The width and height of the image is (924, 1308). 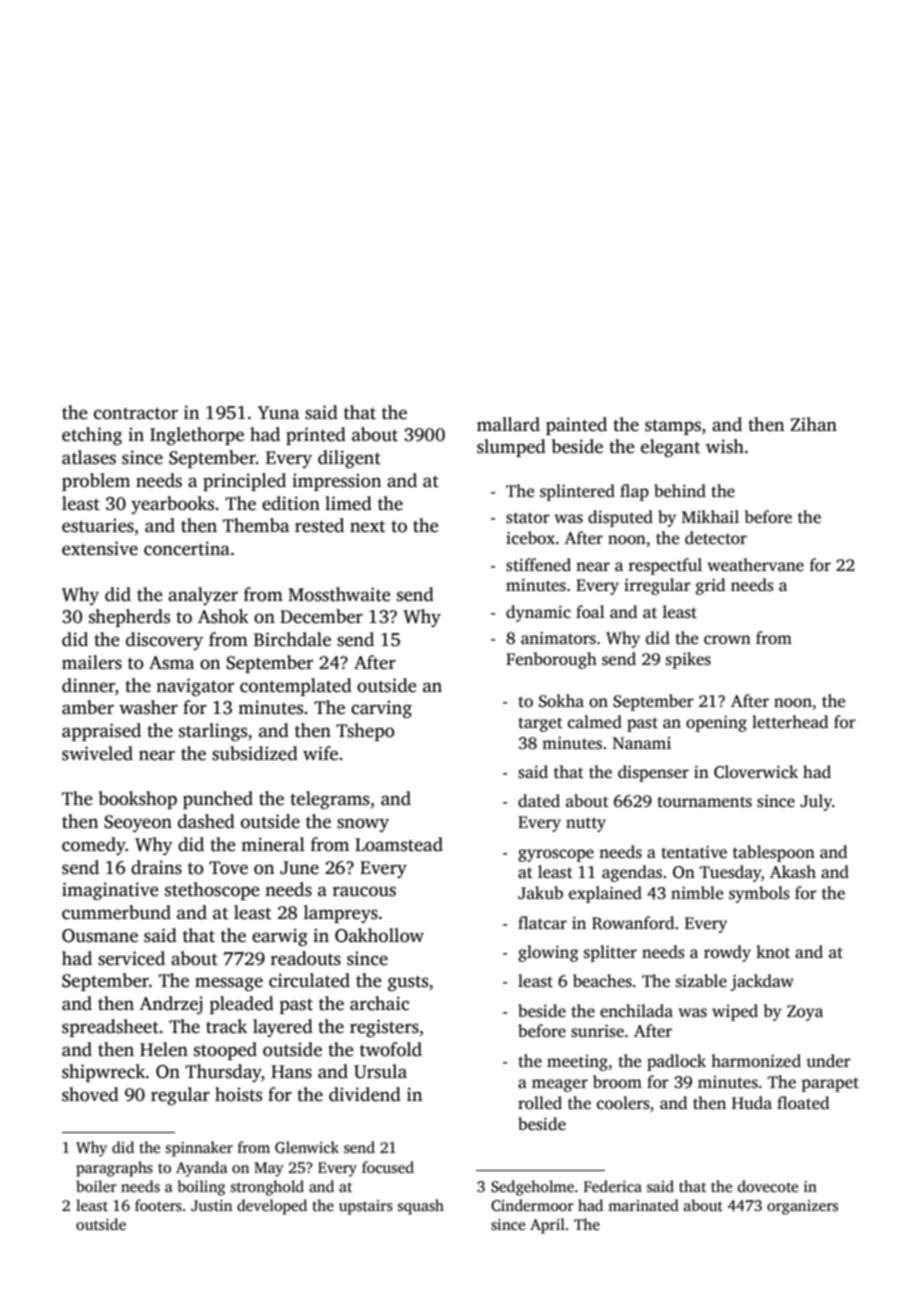 I want to click on amber, so click(x=88, y=707).
